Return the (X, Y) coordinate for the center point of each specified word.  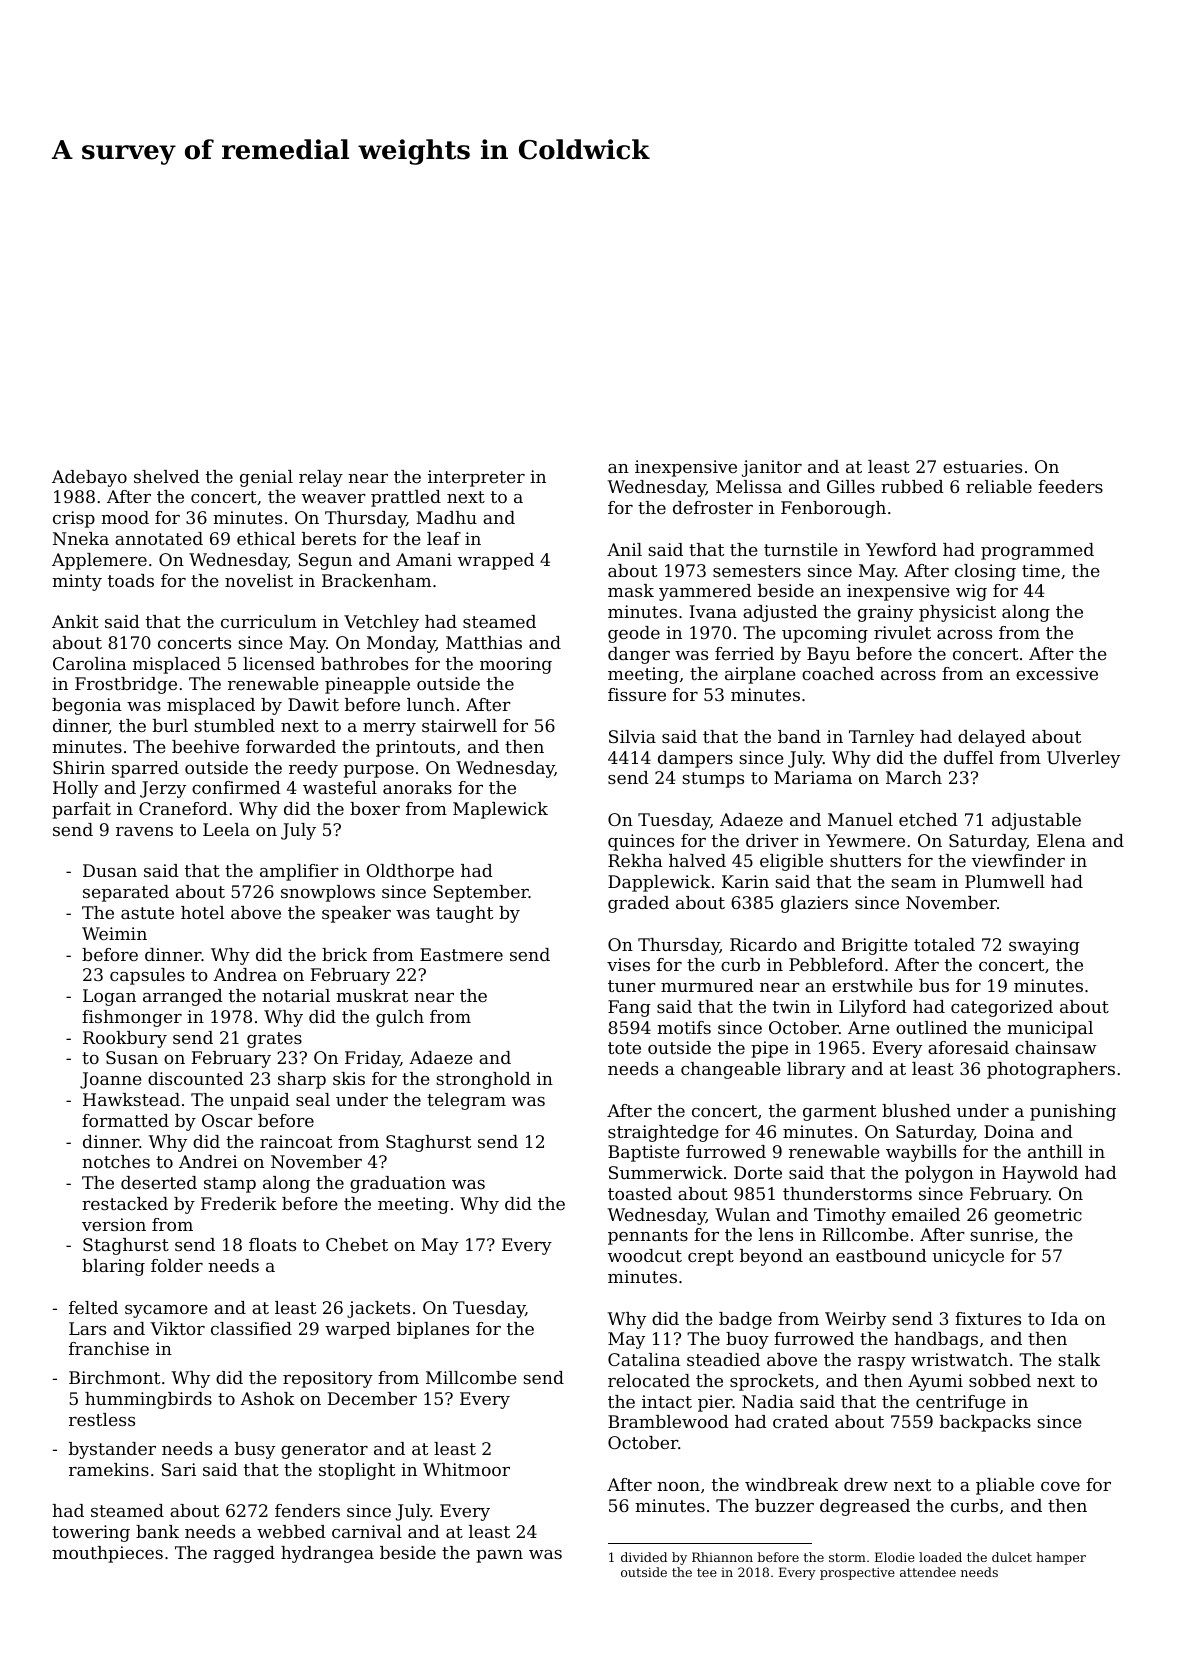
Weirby (855, 1320)
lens (776, 1234)
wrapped (496, 561)
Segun (325, 561)
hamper (1061, 1558)
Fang (629, 1008)
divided (644, 1557)
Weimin (114, 933)
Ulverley (1083, 759)
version (114, 1224)
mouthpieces (107, 1554)
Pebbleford (836, 964)
